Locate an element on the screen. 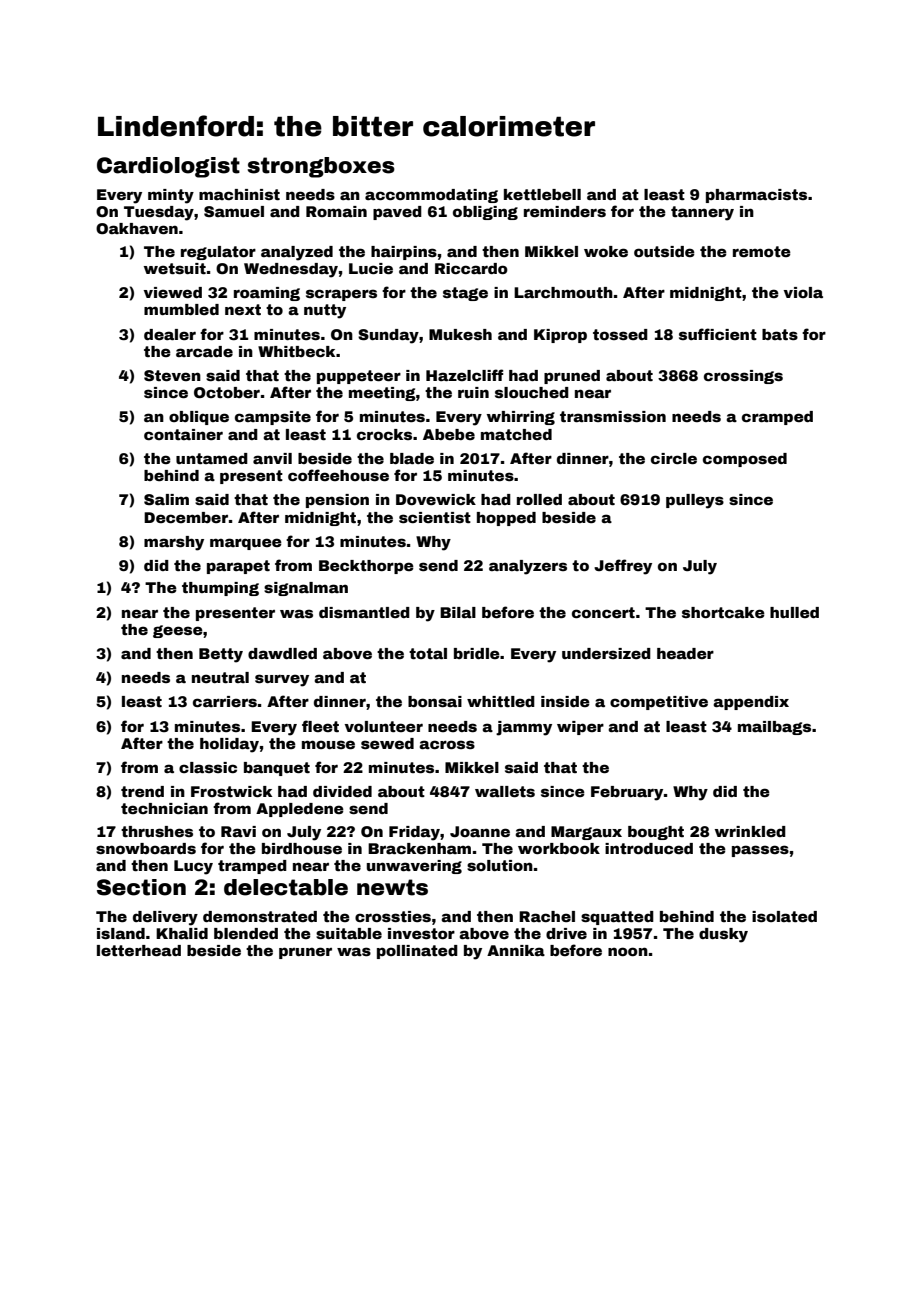 The height and width of the screenshot is (1308, 924). accommodating is located at coordinates (431, 196).
